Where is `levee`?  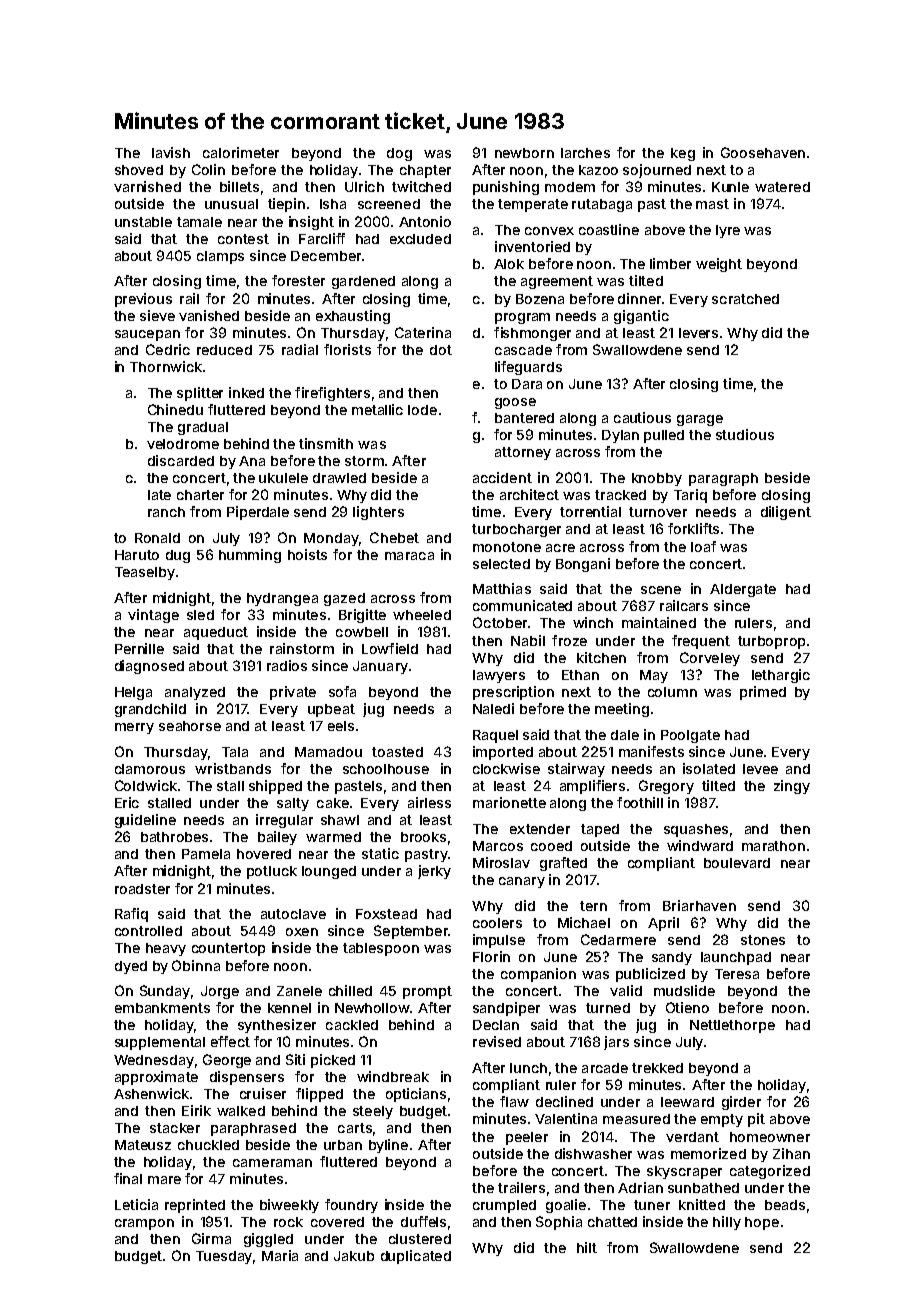 levee is located at coordinates (760, 769).
